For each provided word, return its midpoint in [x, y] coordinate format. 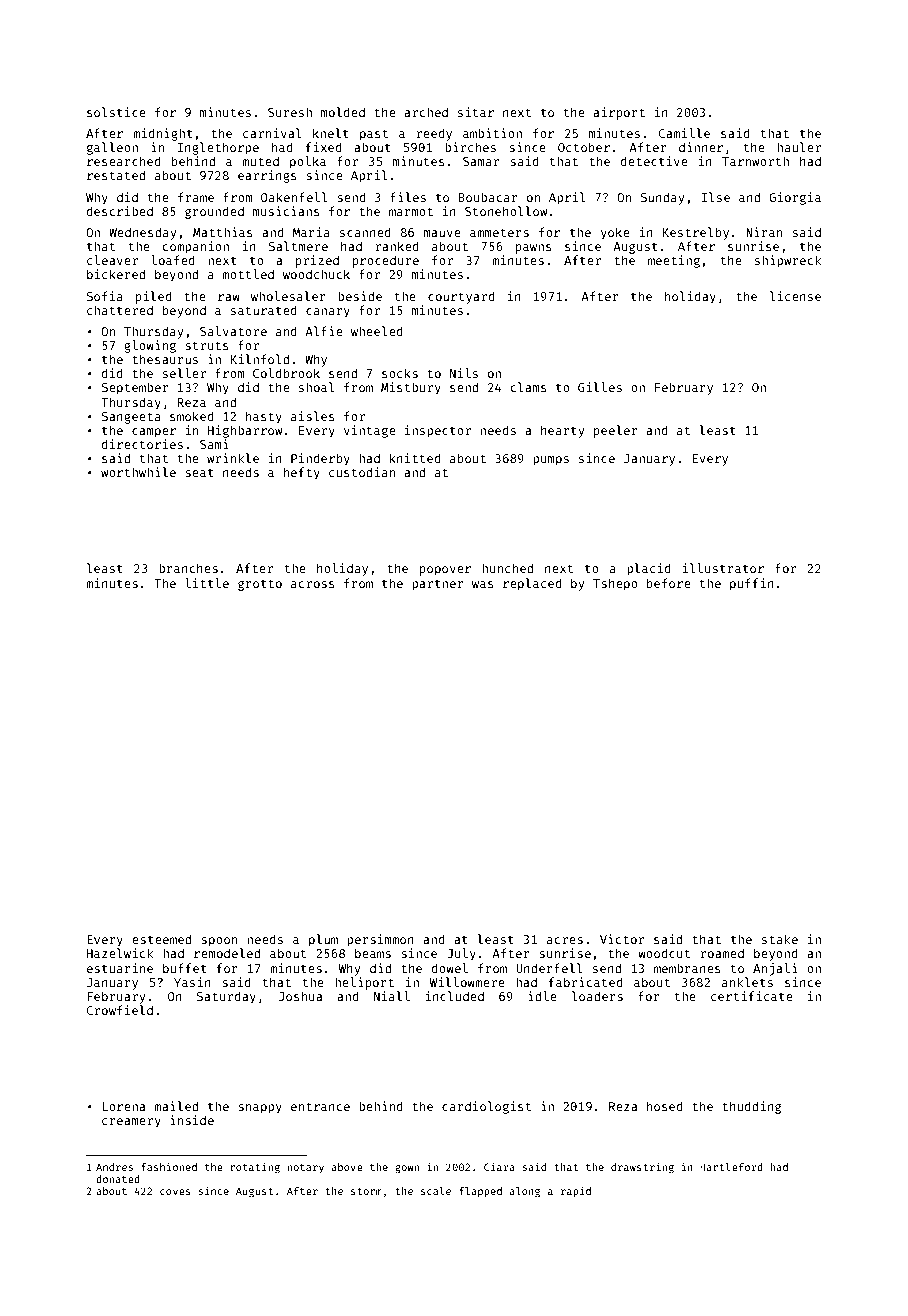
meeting [674, 261]
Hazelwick [120, 953]
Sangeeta [131, 418]
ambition [492, 133]
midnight [163, 134]
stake [780, 939]
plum [323, 940]
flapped [480, 1192]
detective [654, 161]
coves [175, 1192]
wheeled [377, 331]
